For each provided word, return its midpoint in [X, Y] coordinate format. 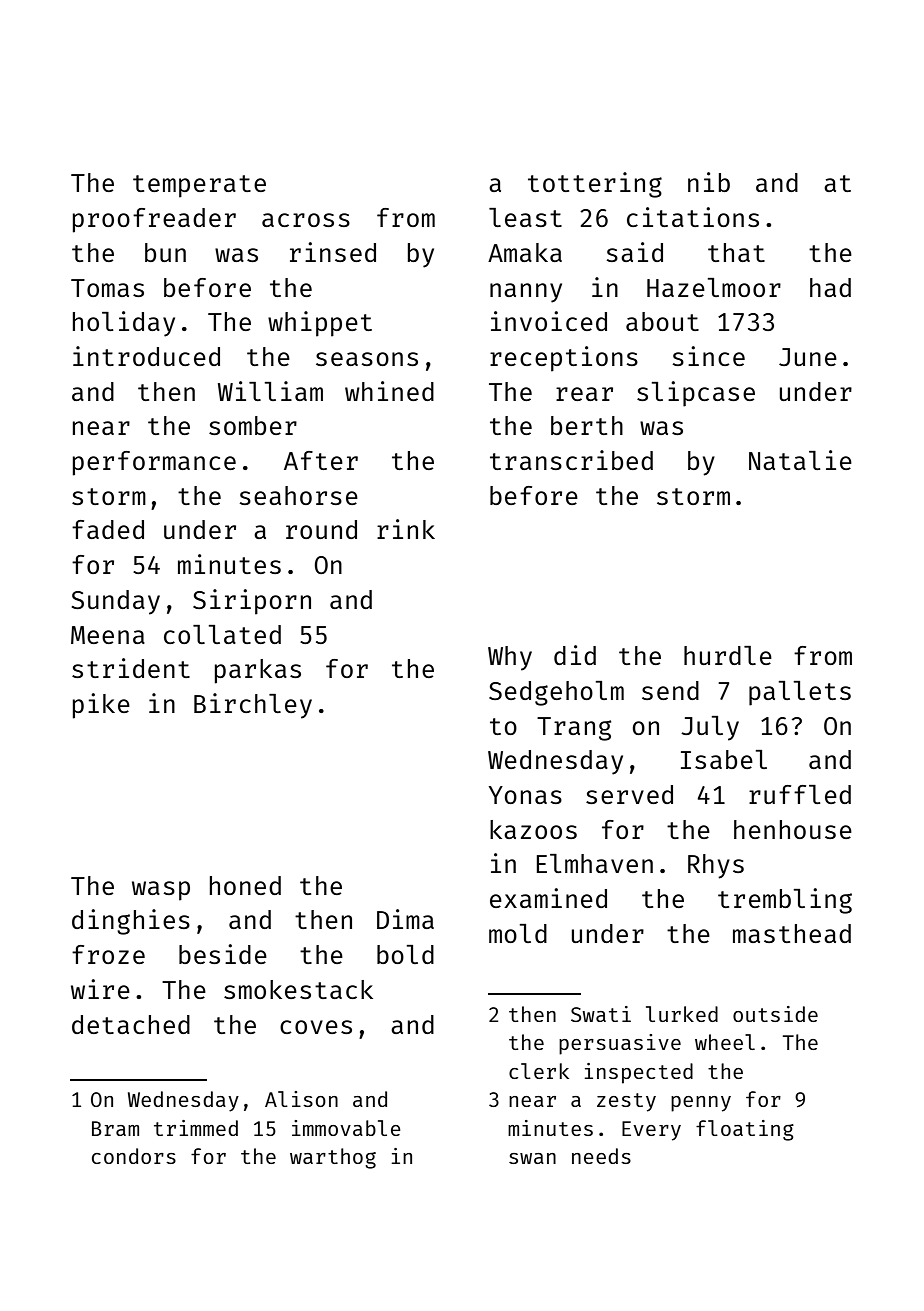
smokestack [298, 989]
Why [510, 658]
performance [154, 463]
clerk [539, 1071]
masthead [792, 933]
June [808, 357]
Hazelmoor [714, 287]
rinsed [333, 252]
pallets [800, 693]
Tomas [107, 288]
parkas [258, 671]
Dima [405, 919]
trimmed [196, 1128]
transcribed [571, 460]
